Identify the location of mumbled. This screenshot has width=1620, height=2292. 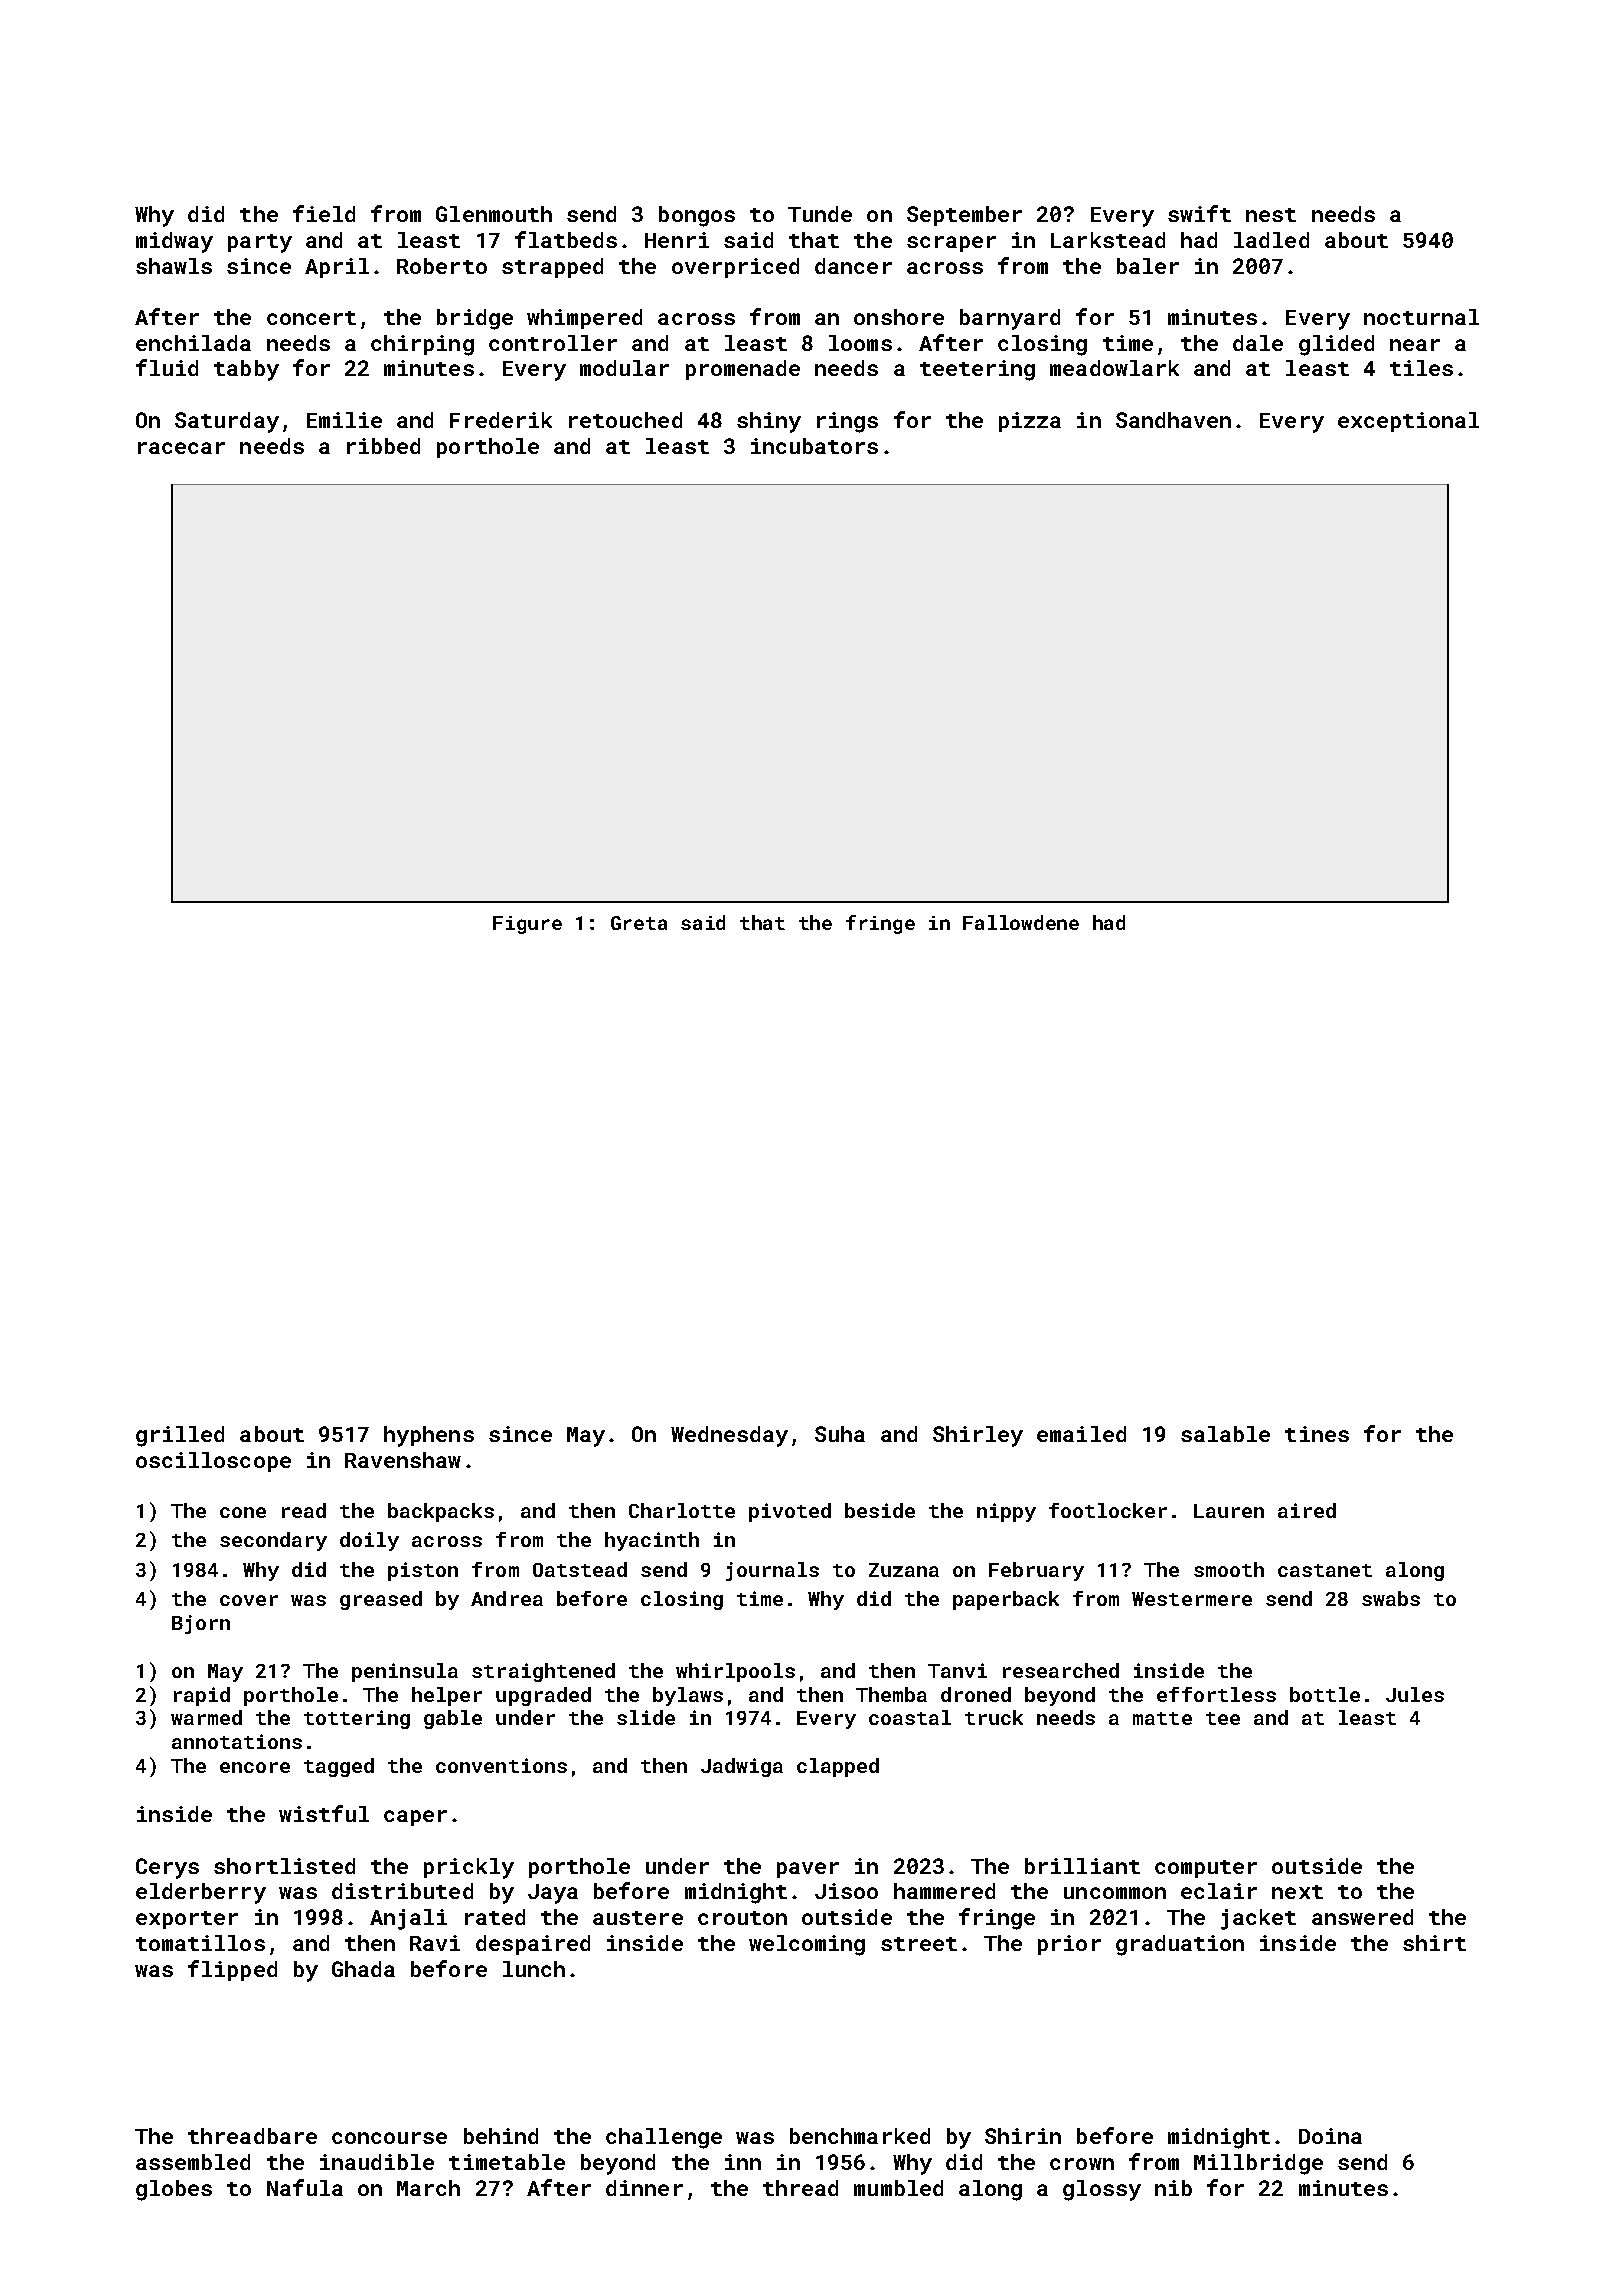
(898, 2188).
